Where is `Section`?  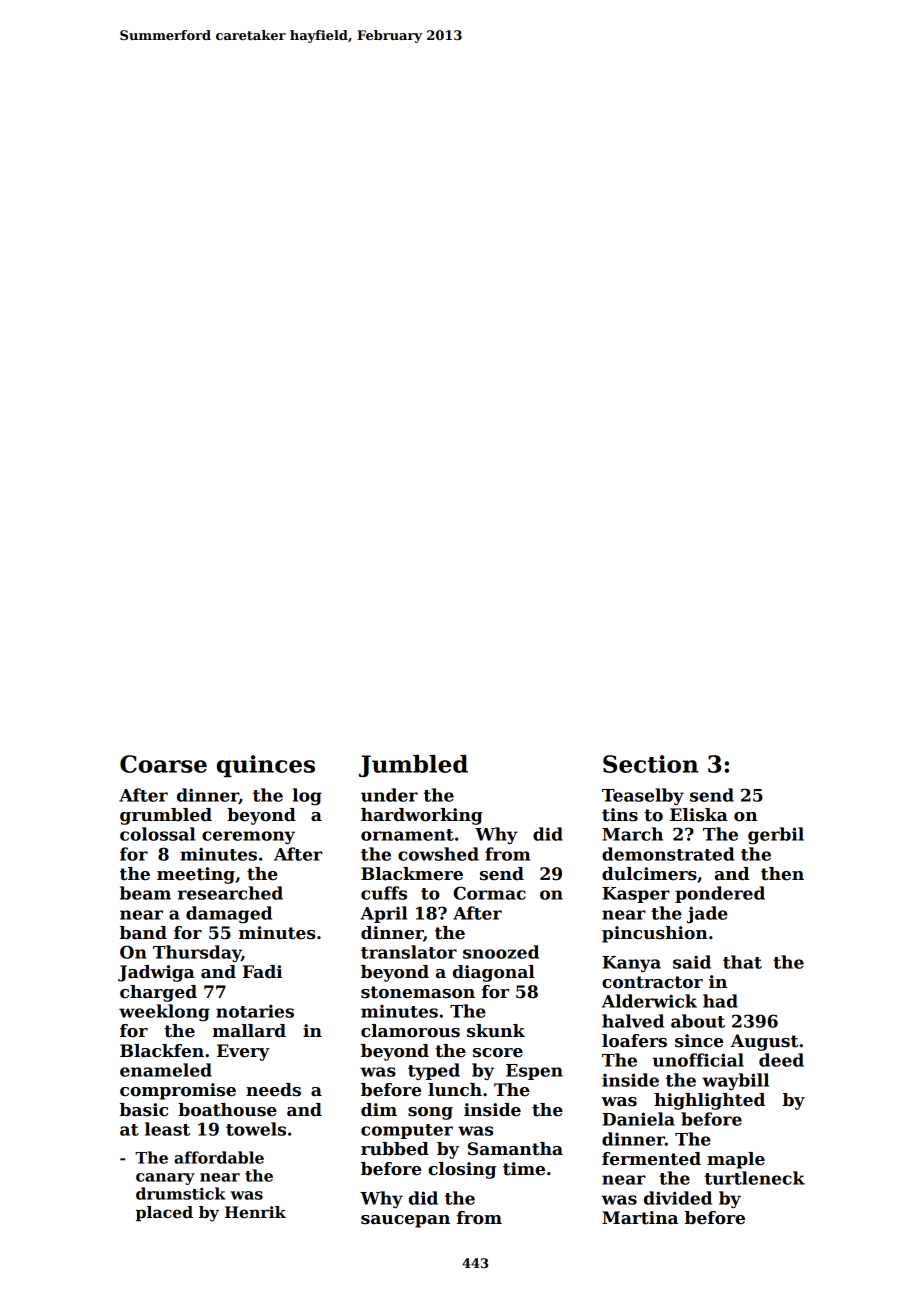
Section is located at coordinates (650, 764).
